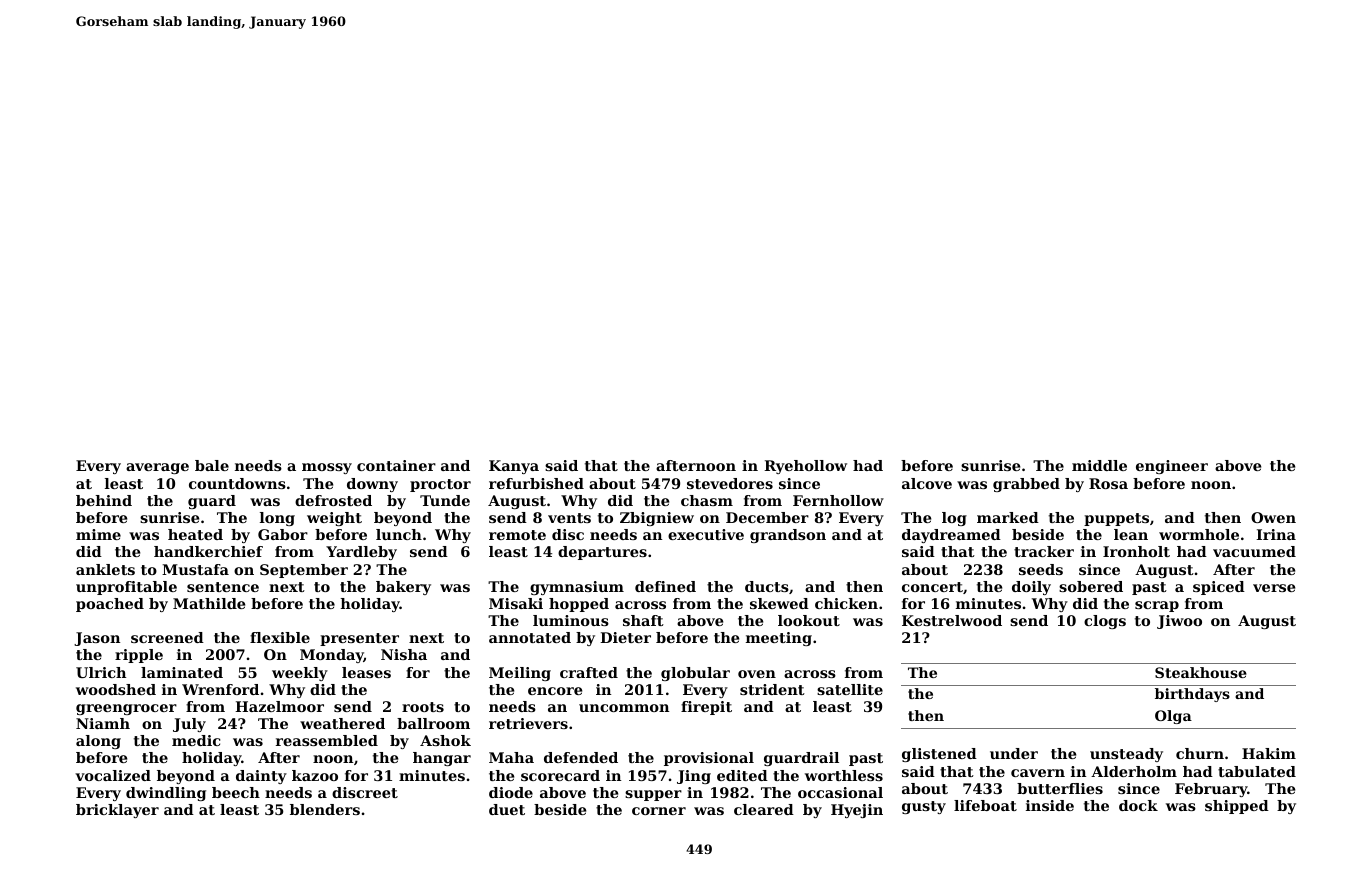 The width and height of the screenshot is (1372, 887). What do you see at coordinates (101, 672) in the screenshot?
I see `Ulrich` at bounding box center [101, 672].
